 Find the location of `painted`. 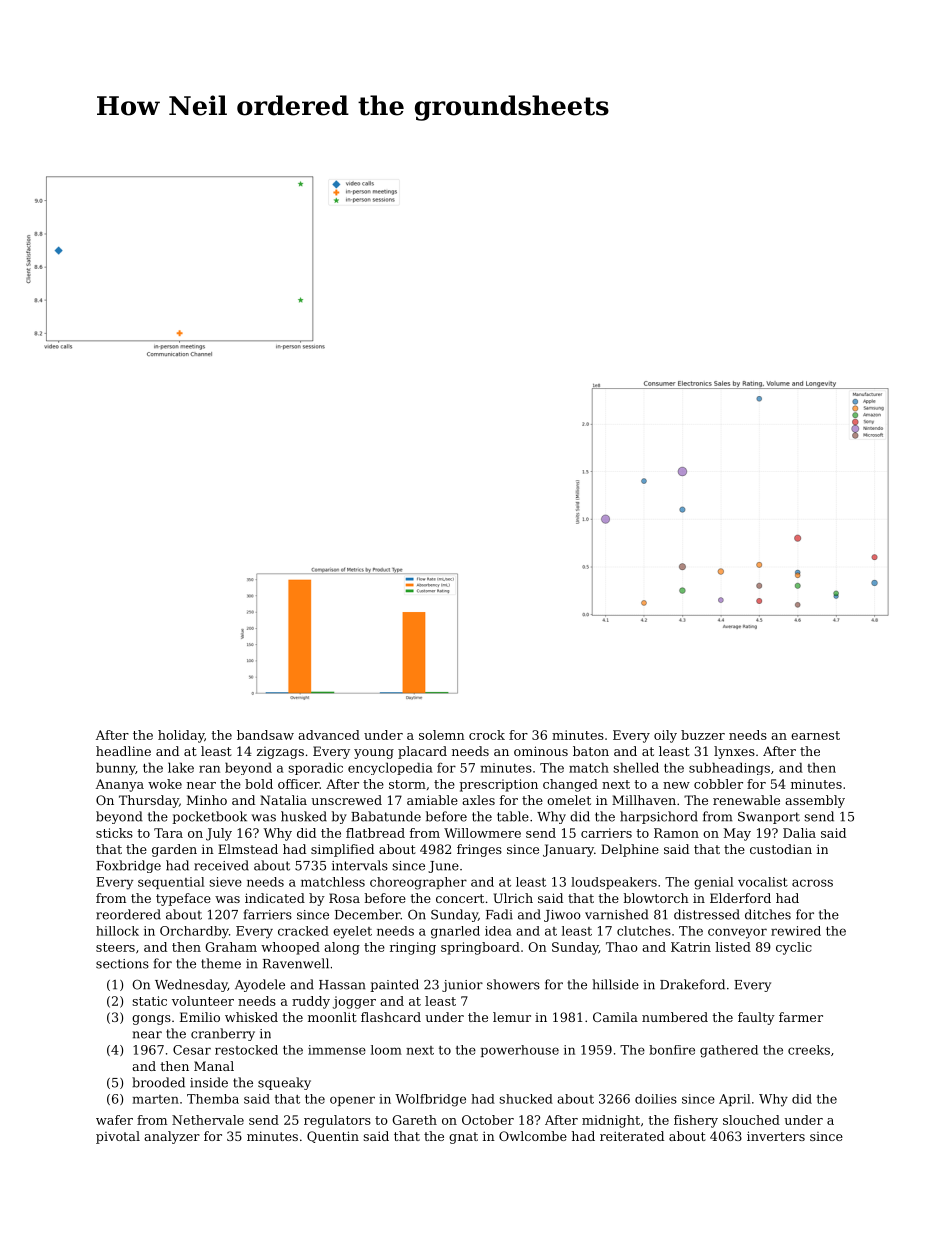

painted is located at coordinates (394, 985).
